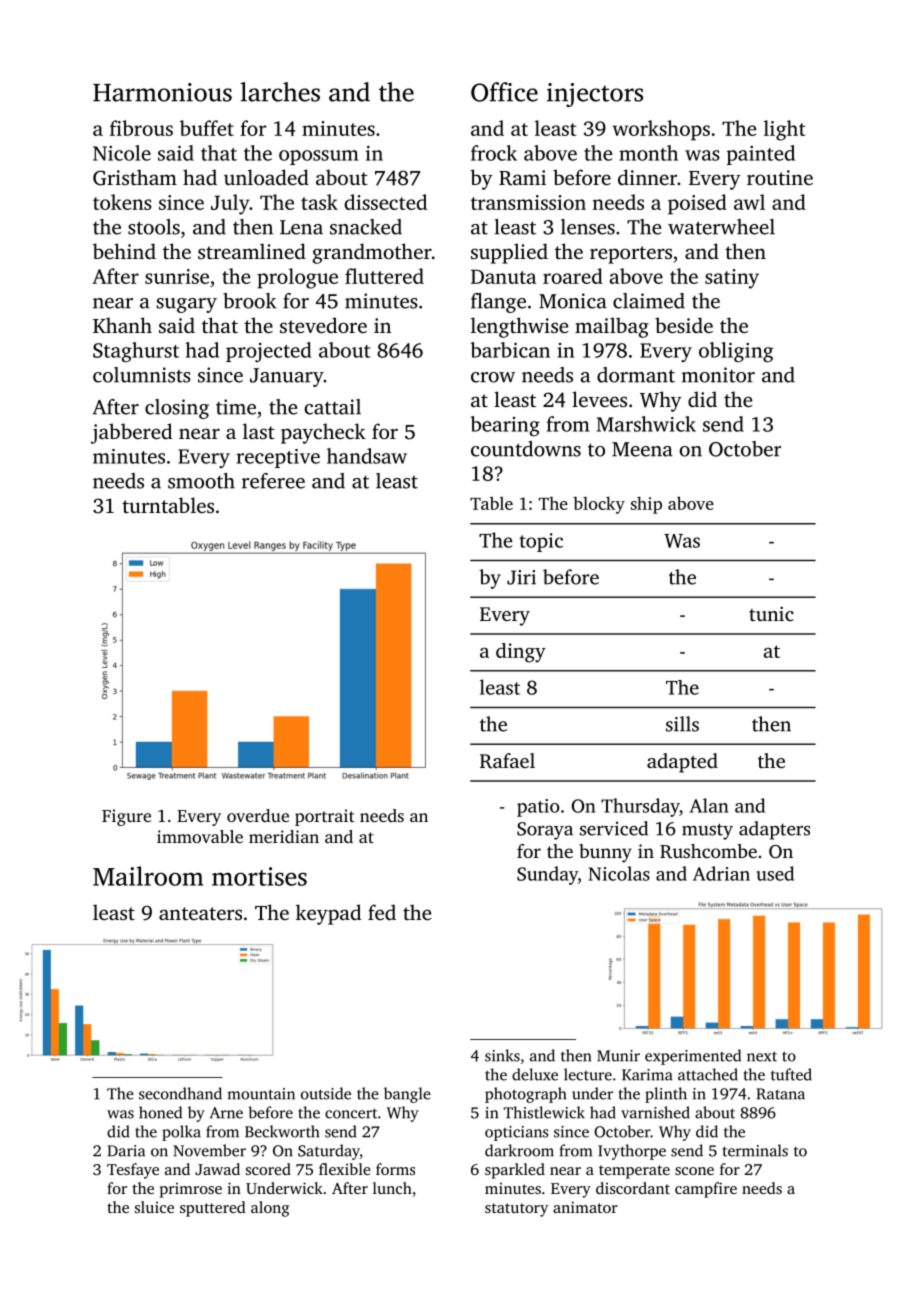 This document has width=908, height=1316. What do you see at coordinates (201, 481) in the document?
I see `smooth` at bounding box center [201, 481].
